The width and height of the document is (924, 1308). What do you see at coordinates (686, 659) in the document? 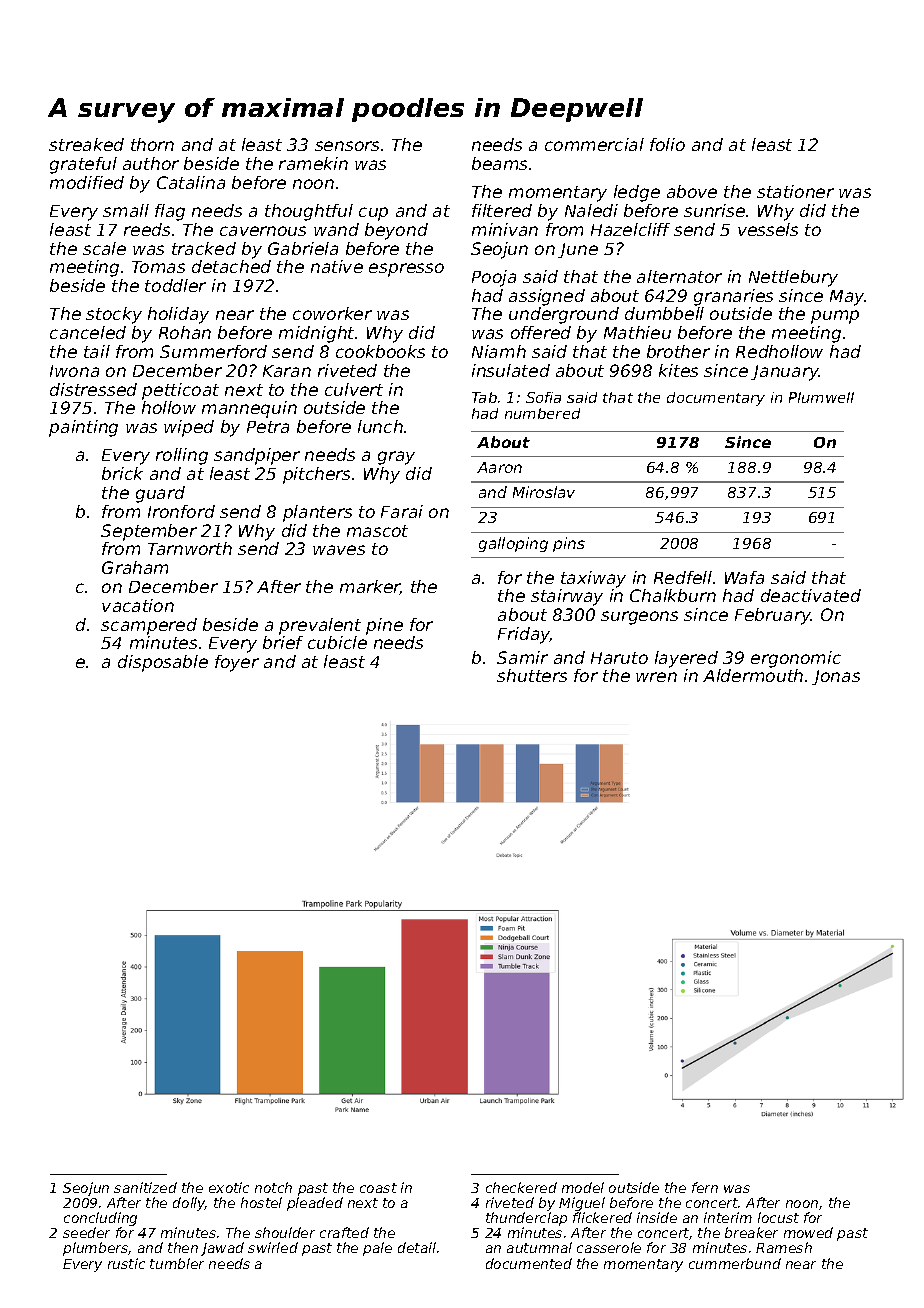
I see `layered` at bounding box center [686, 659].
